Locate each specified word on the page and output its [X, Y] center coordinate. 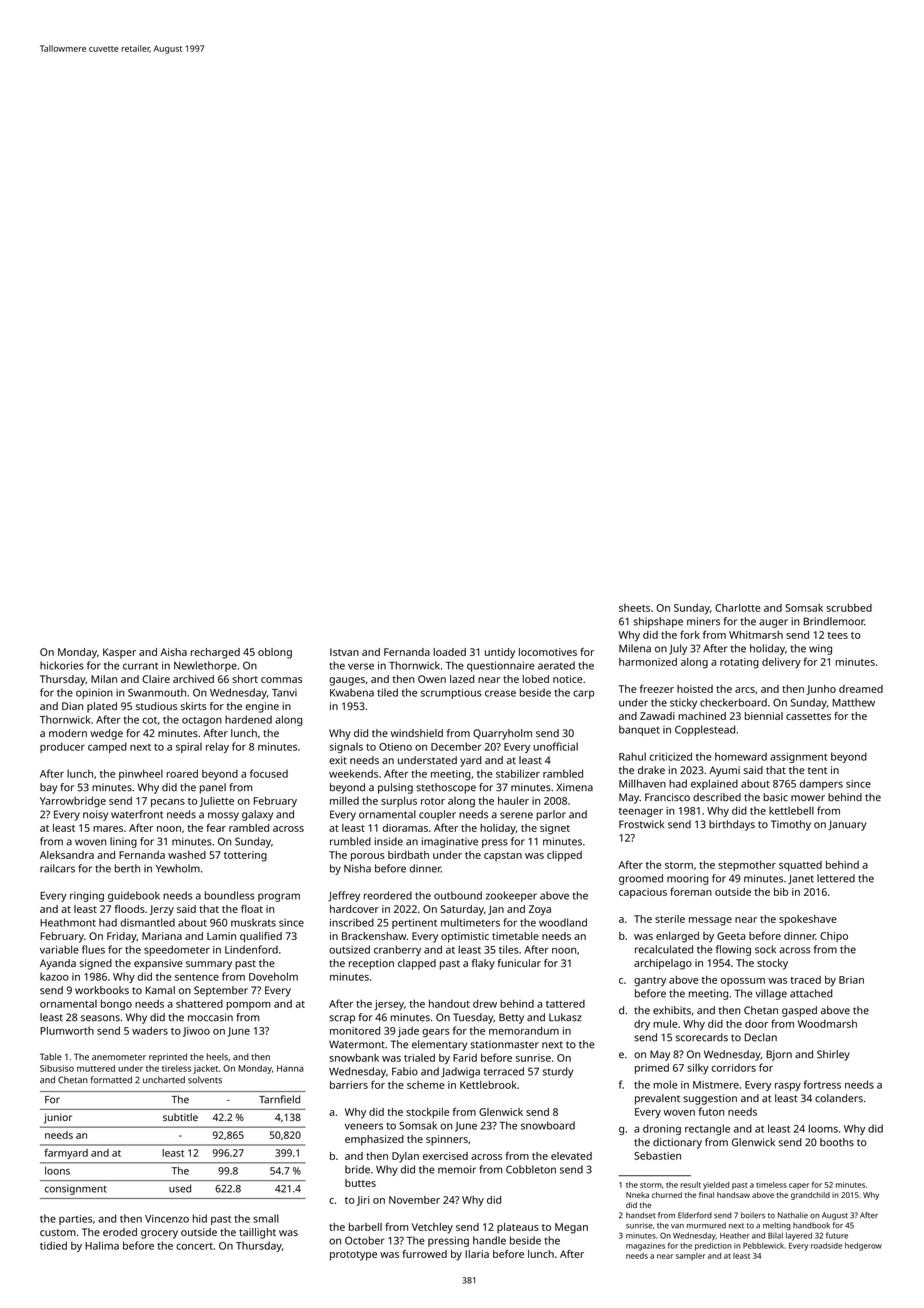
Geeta [731, 936]
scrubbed [849, 608]
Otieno [395, 747]
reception [371, 964]
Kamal [160, 990]
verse [361, 666]
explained [714, 784]
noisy [95, 815]
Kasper [119, 653]
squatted [800, 866]
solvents [205, 1080]
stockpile [427, 1113]
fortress [822, 1084]
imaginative [450, 842]
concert [194, 1246]
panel [213, 788]
